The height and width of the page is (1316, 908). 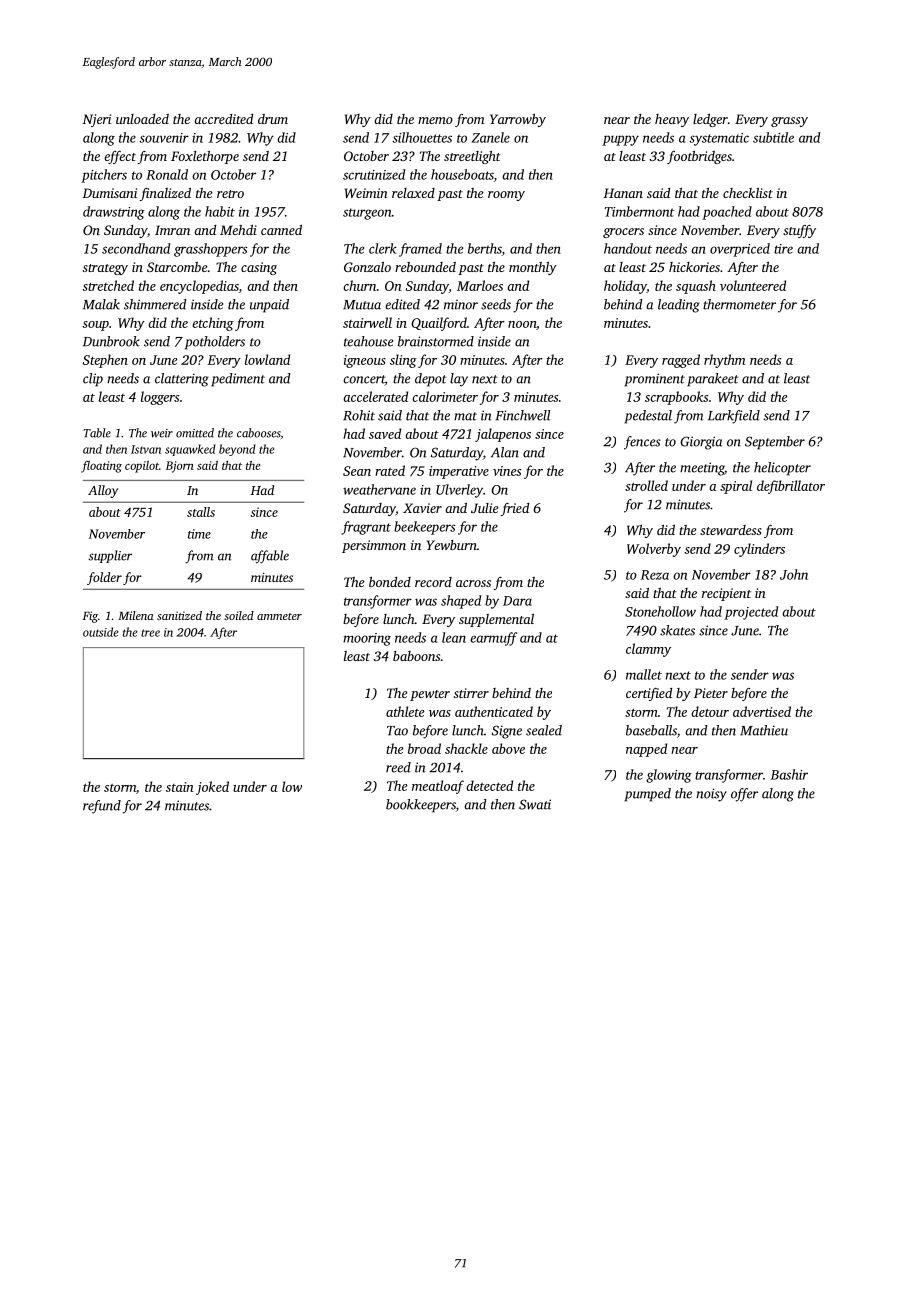 I want to click on memo, so click(x=435, y=120).
